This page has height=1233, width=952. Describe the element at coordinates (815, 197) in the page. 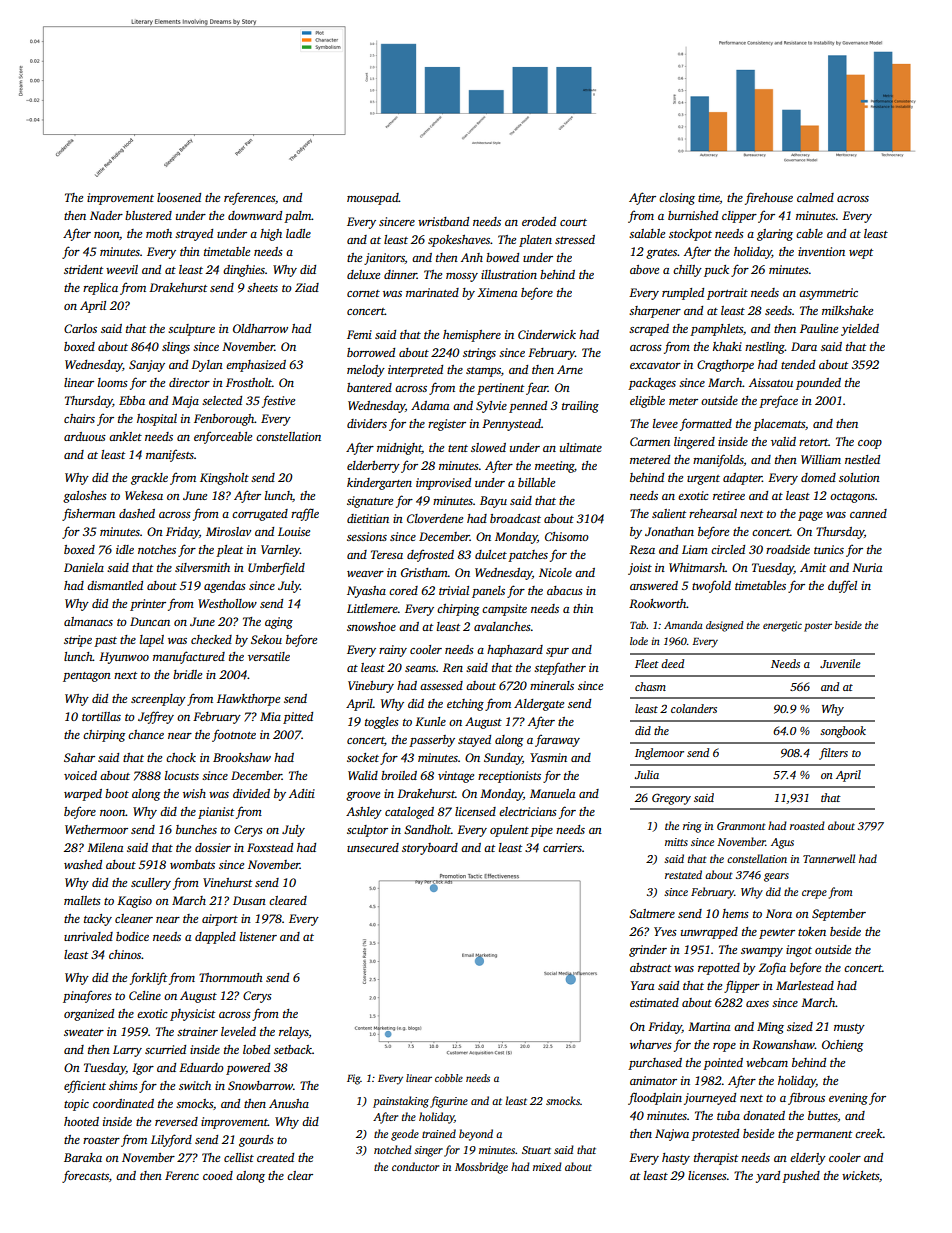

I see `calmed` at that location.
